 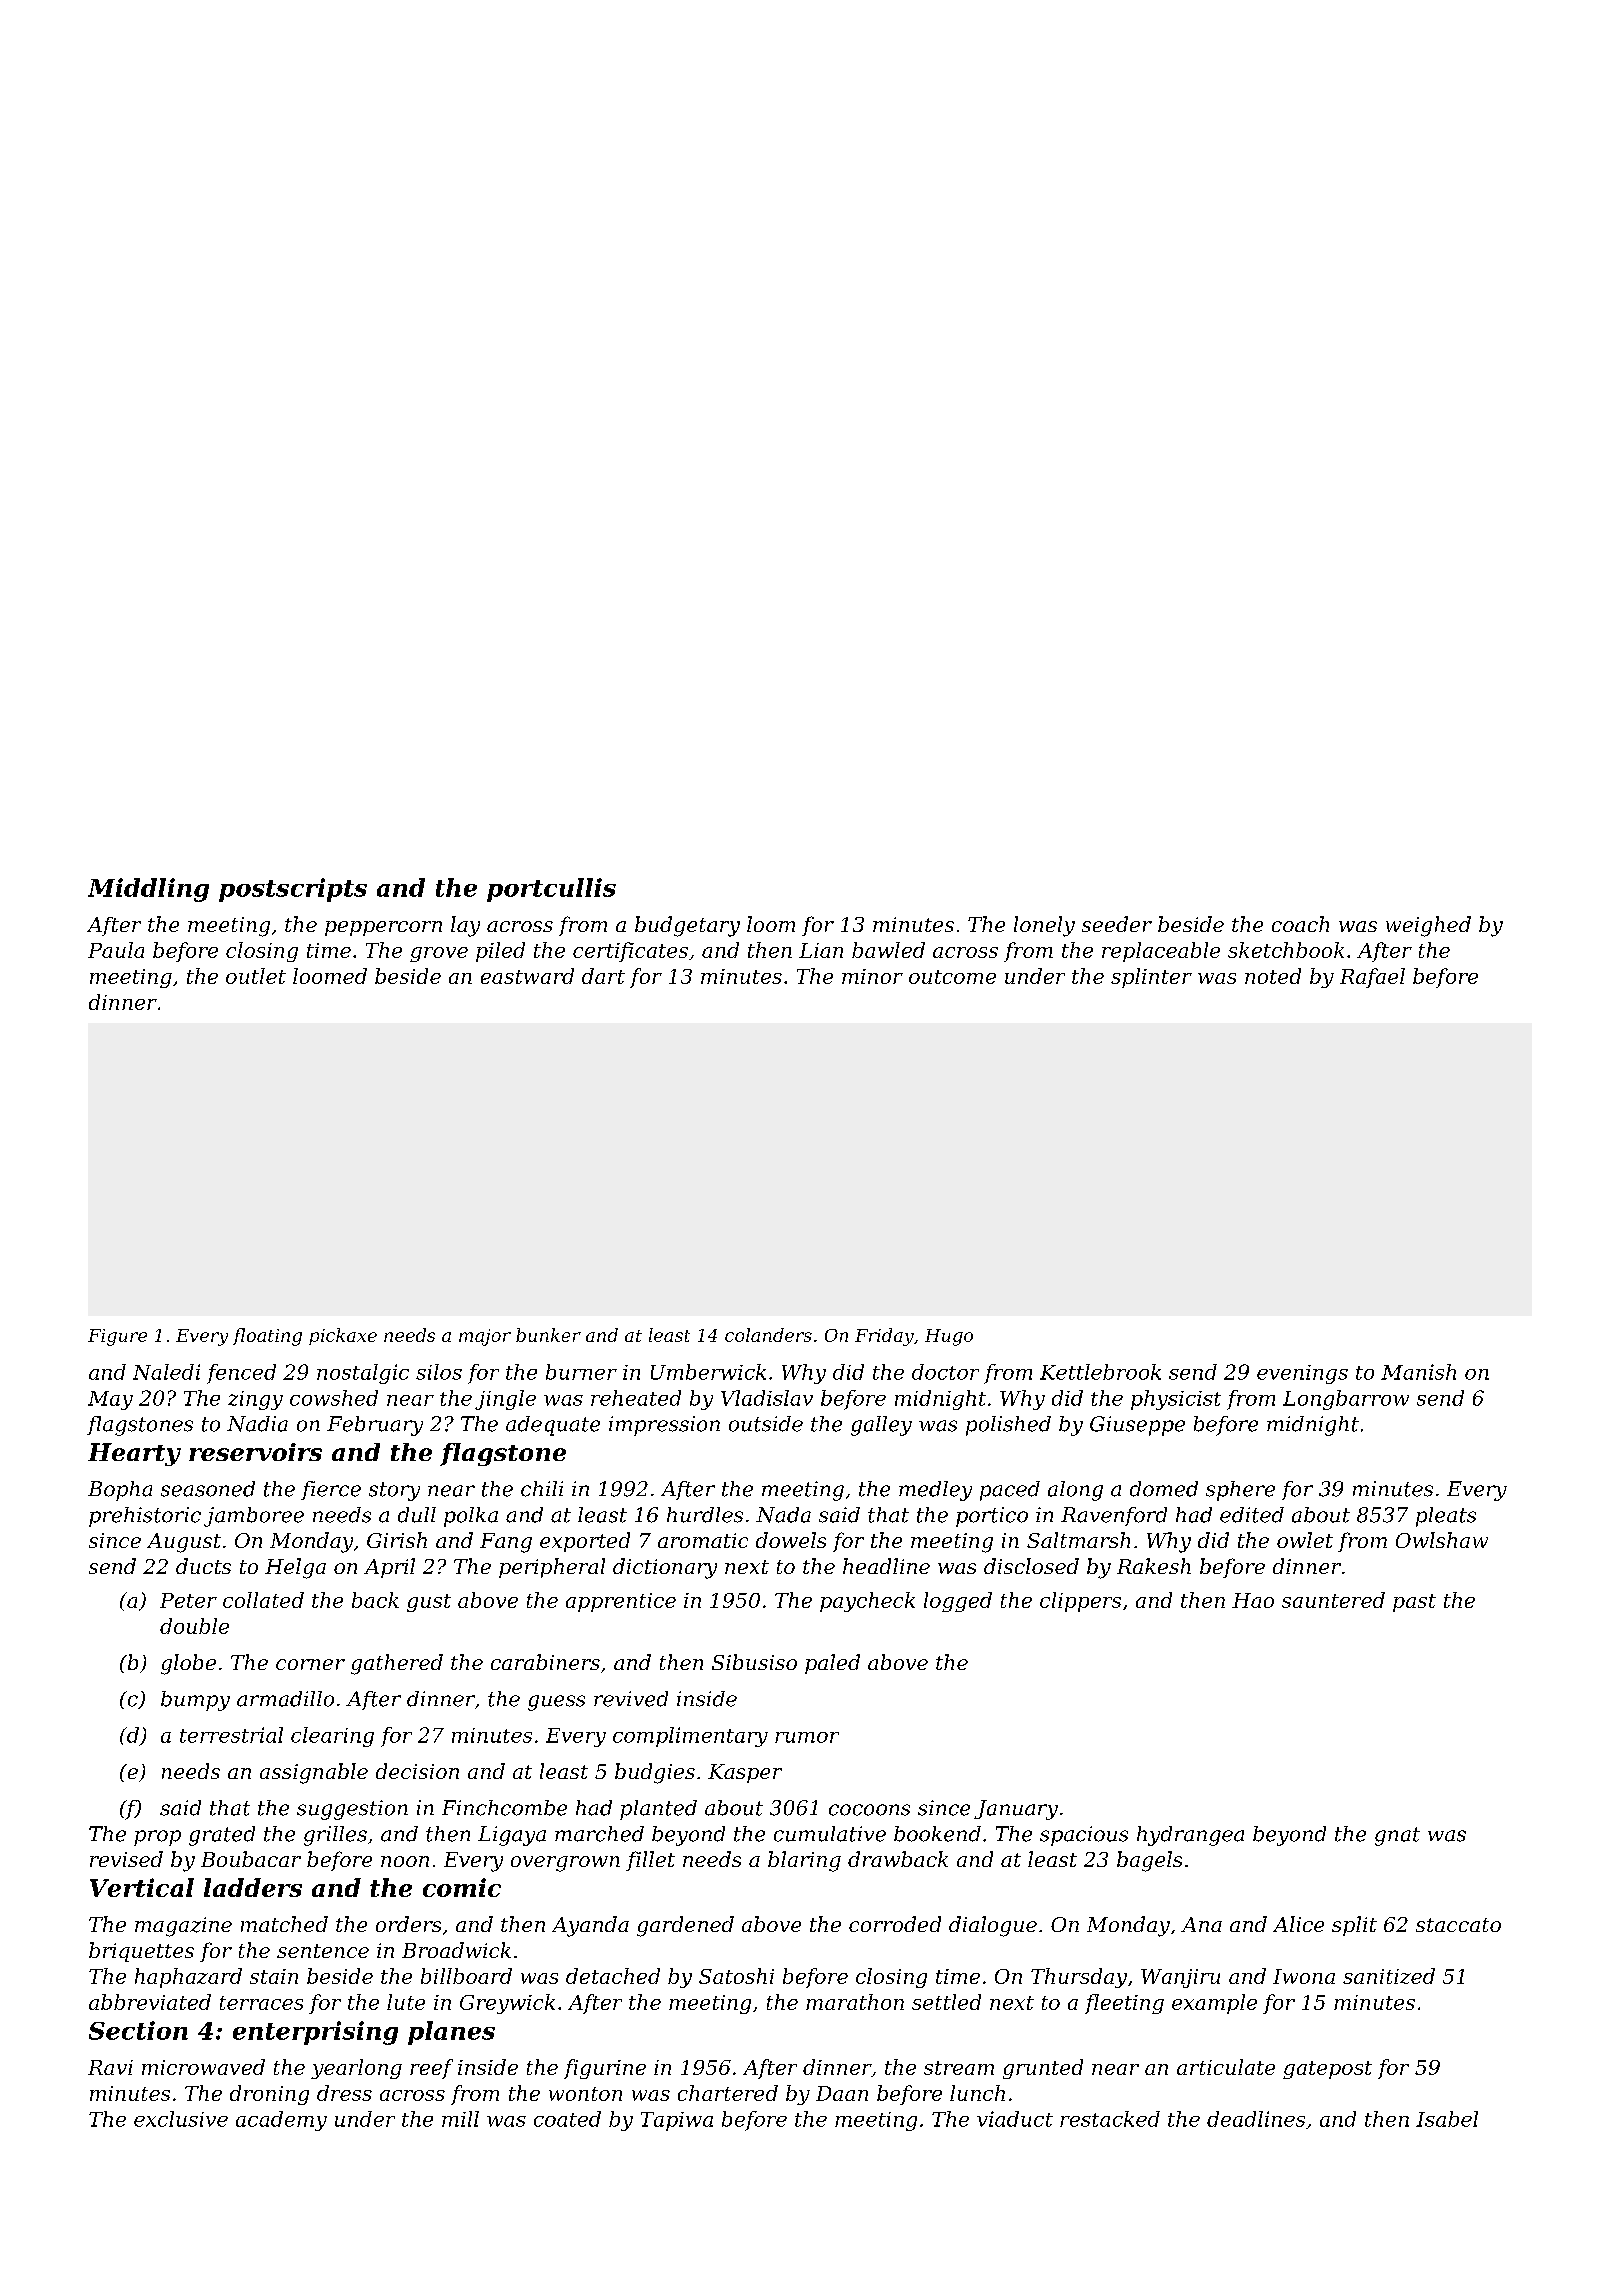 What do you see at coordinates (603, 976) in the screenshot?
I see `dart` at bounding box center [603, 976].
